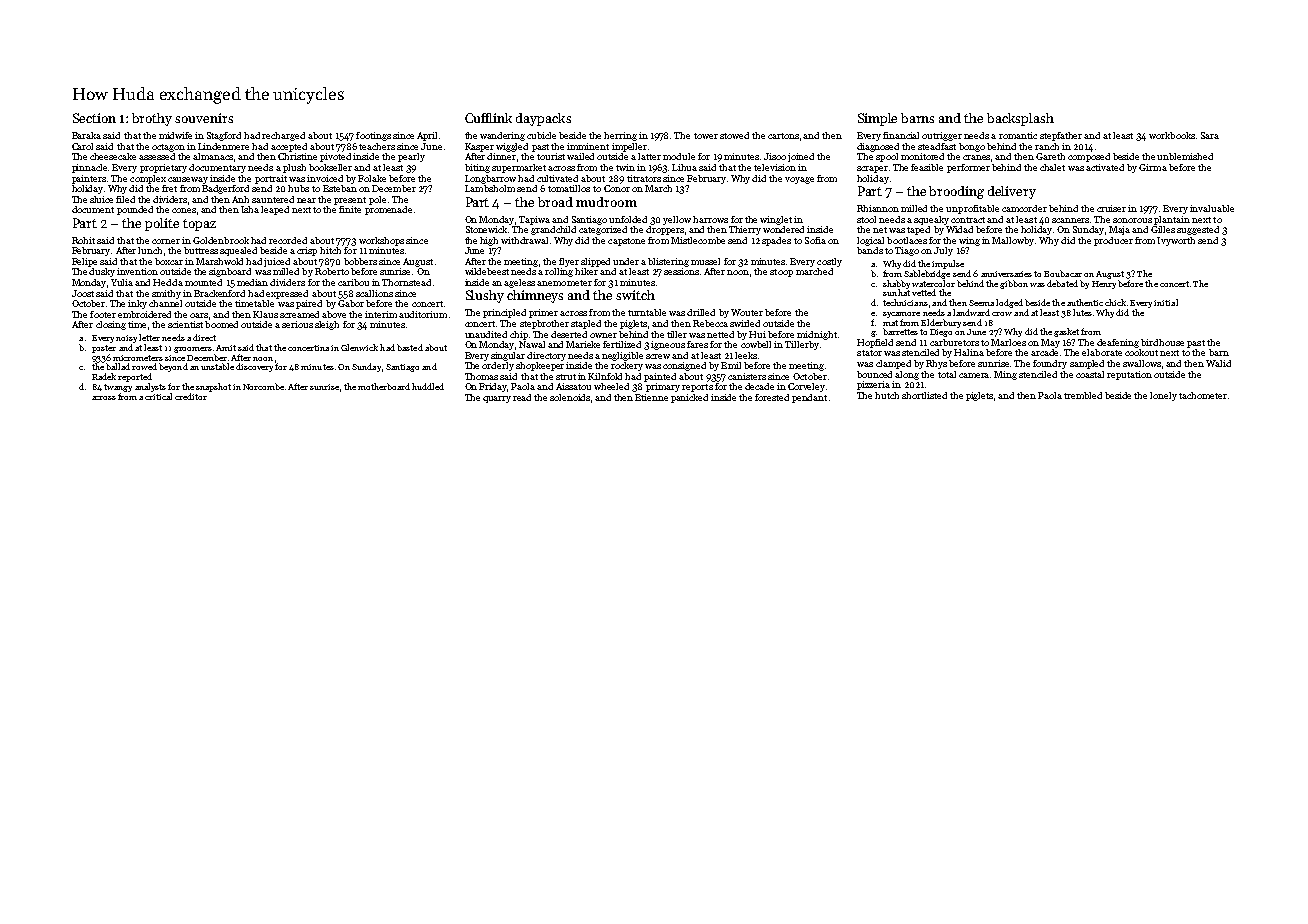 The image size is (1308, 924). I want to click on topaz, so click(199, 225).
